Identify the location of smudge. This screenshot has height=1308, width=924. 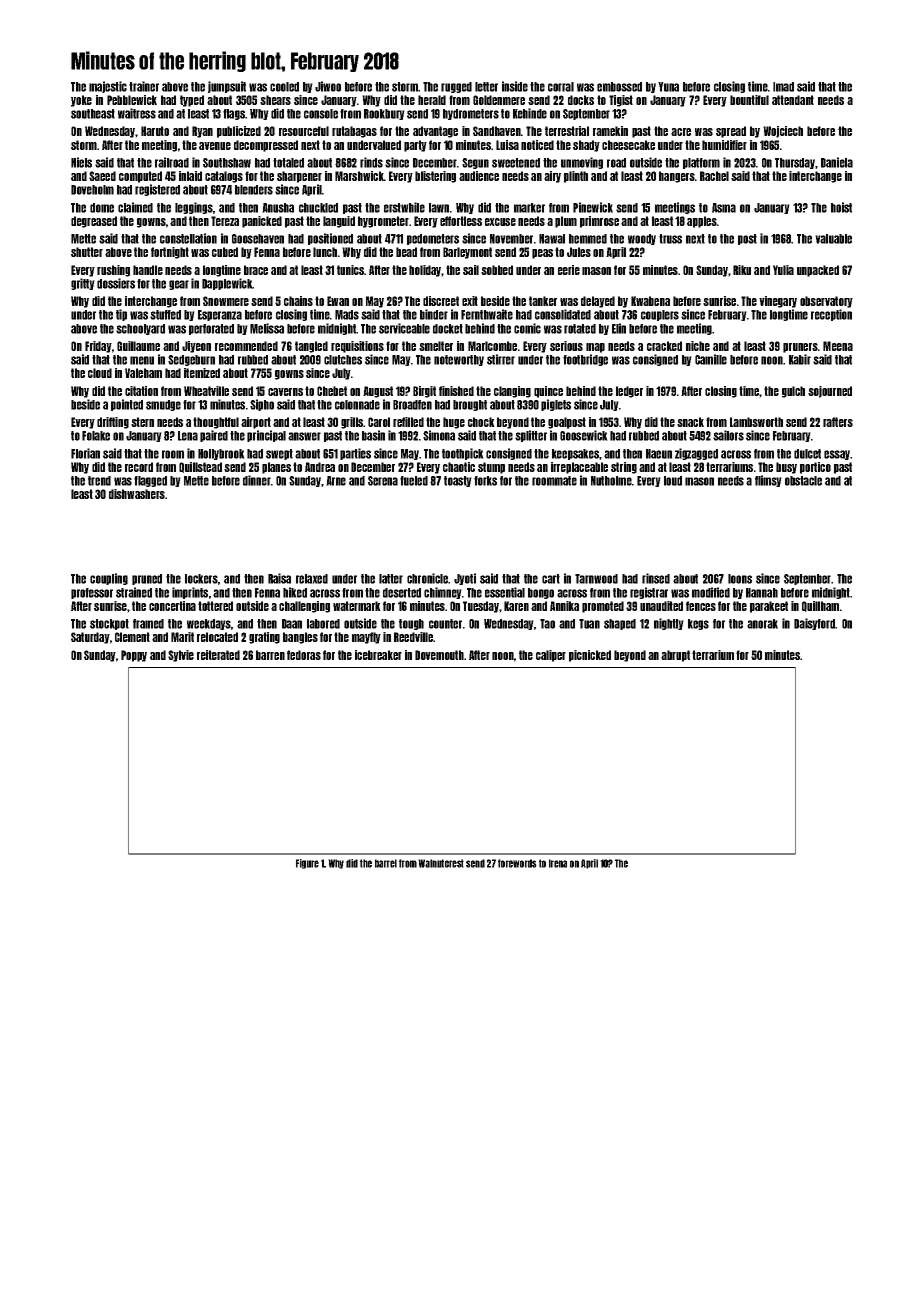
(163, 405).
